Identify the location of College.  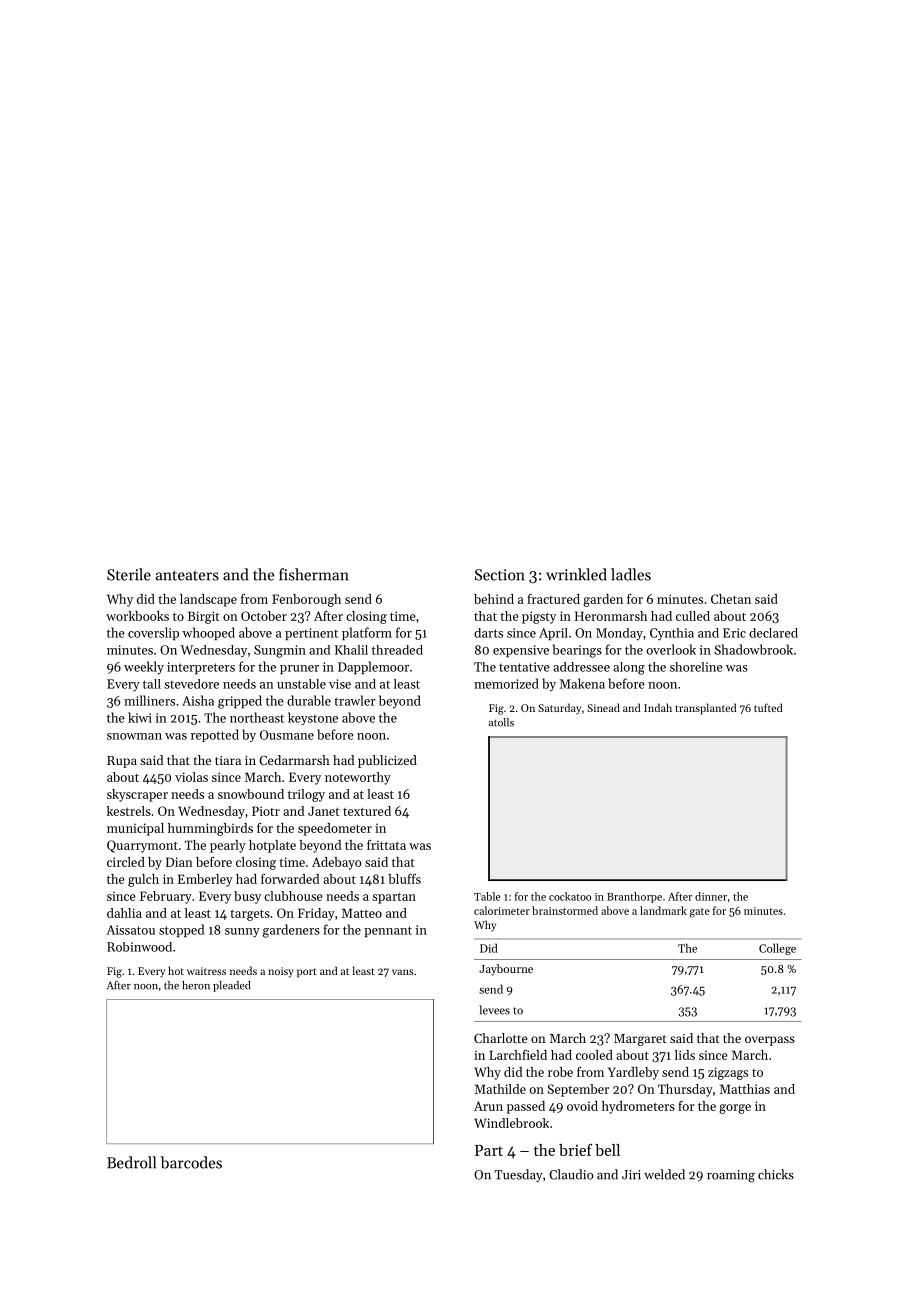
(777, 949).
